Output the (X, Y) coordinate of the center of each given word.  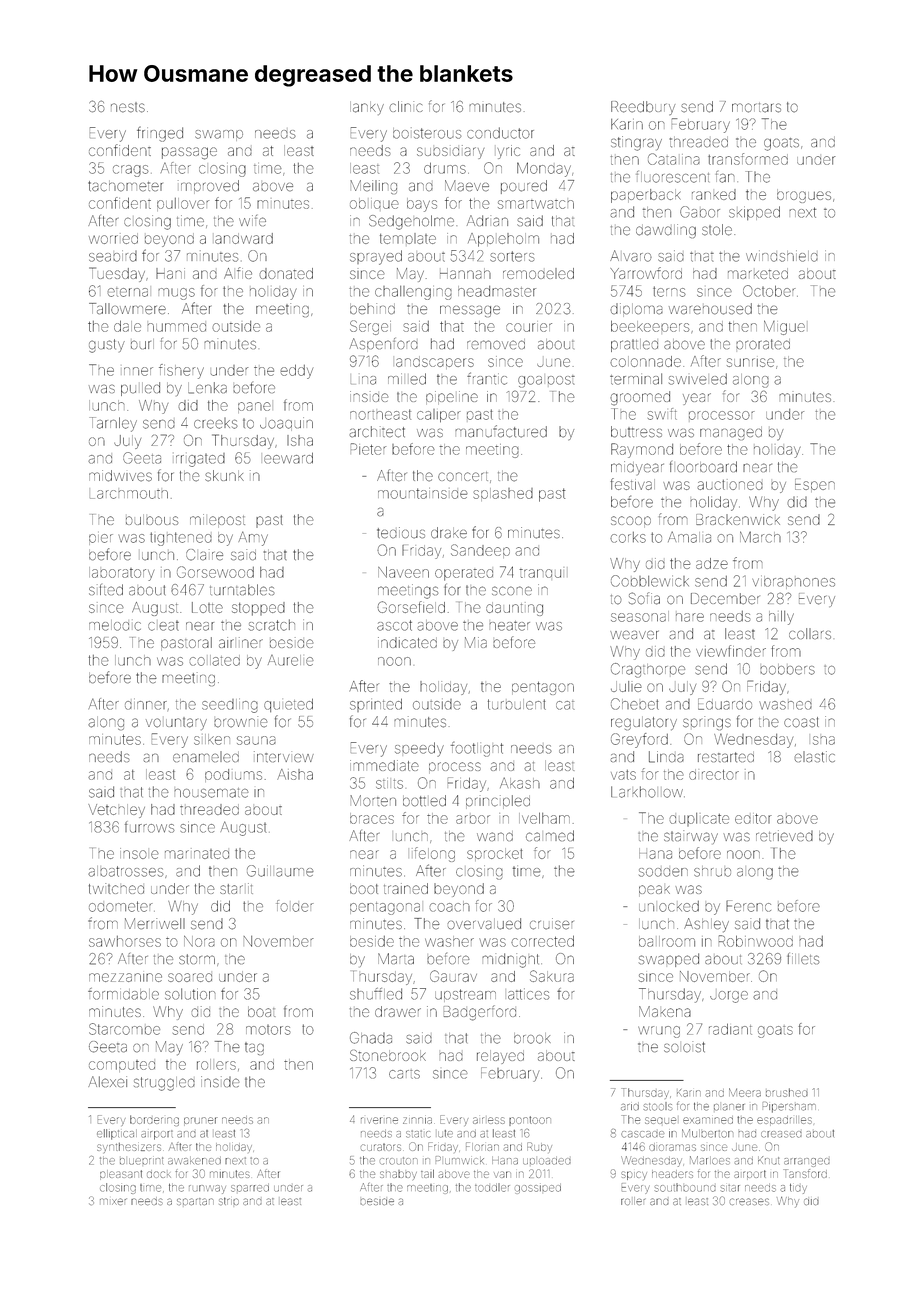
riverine (379, 1120)
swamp (219, 135)
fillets (803, 958)
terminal (636, 379)
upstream (465, 995)
